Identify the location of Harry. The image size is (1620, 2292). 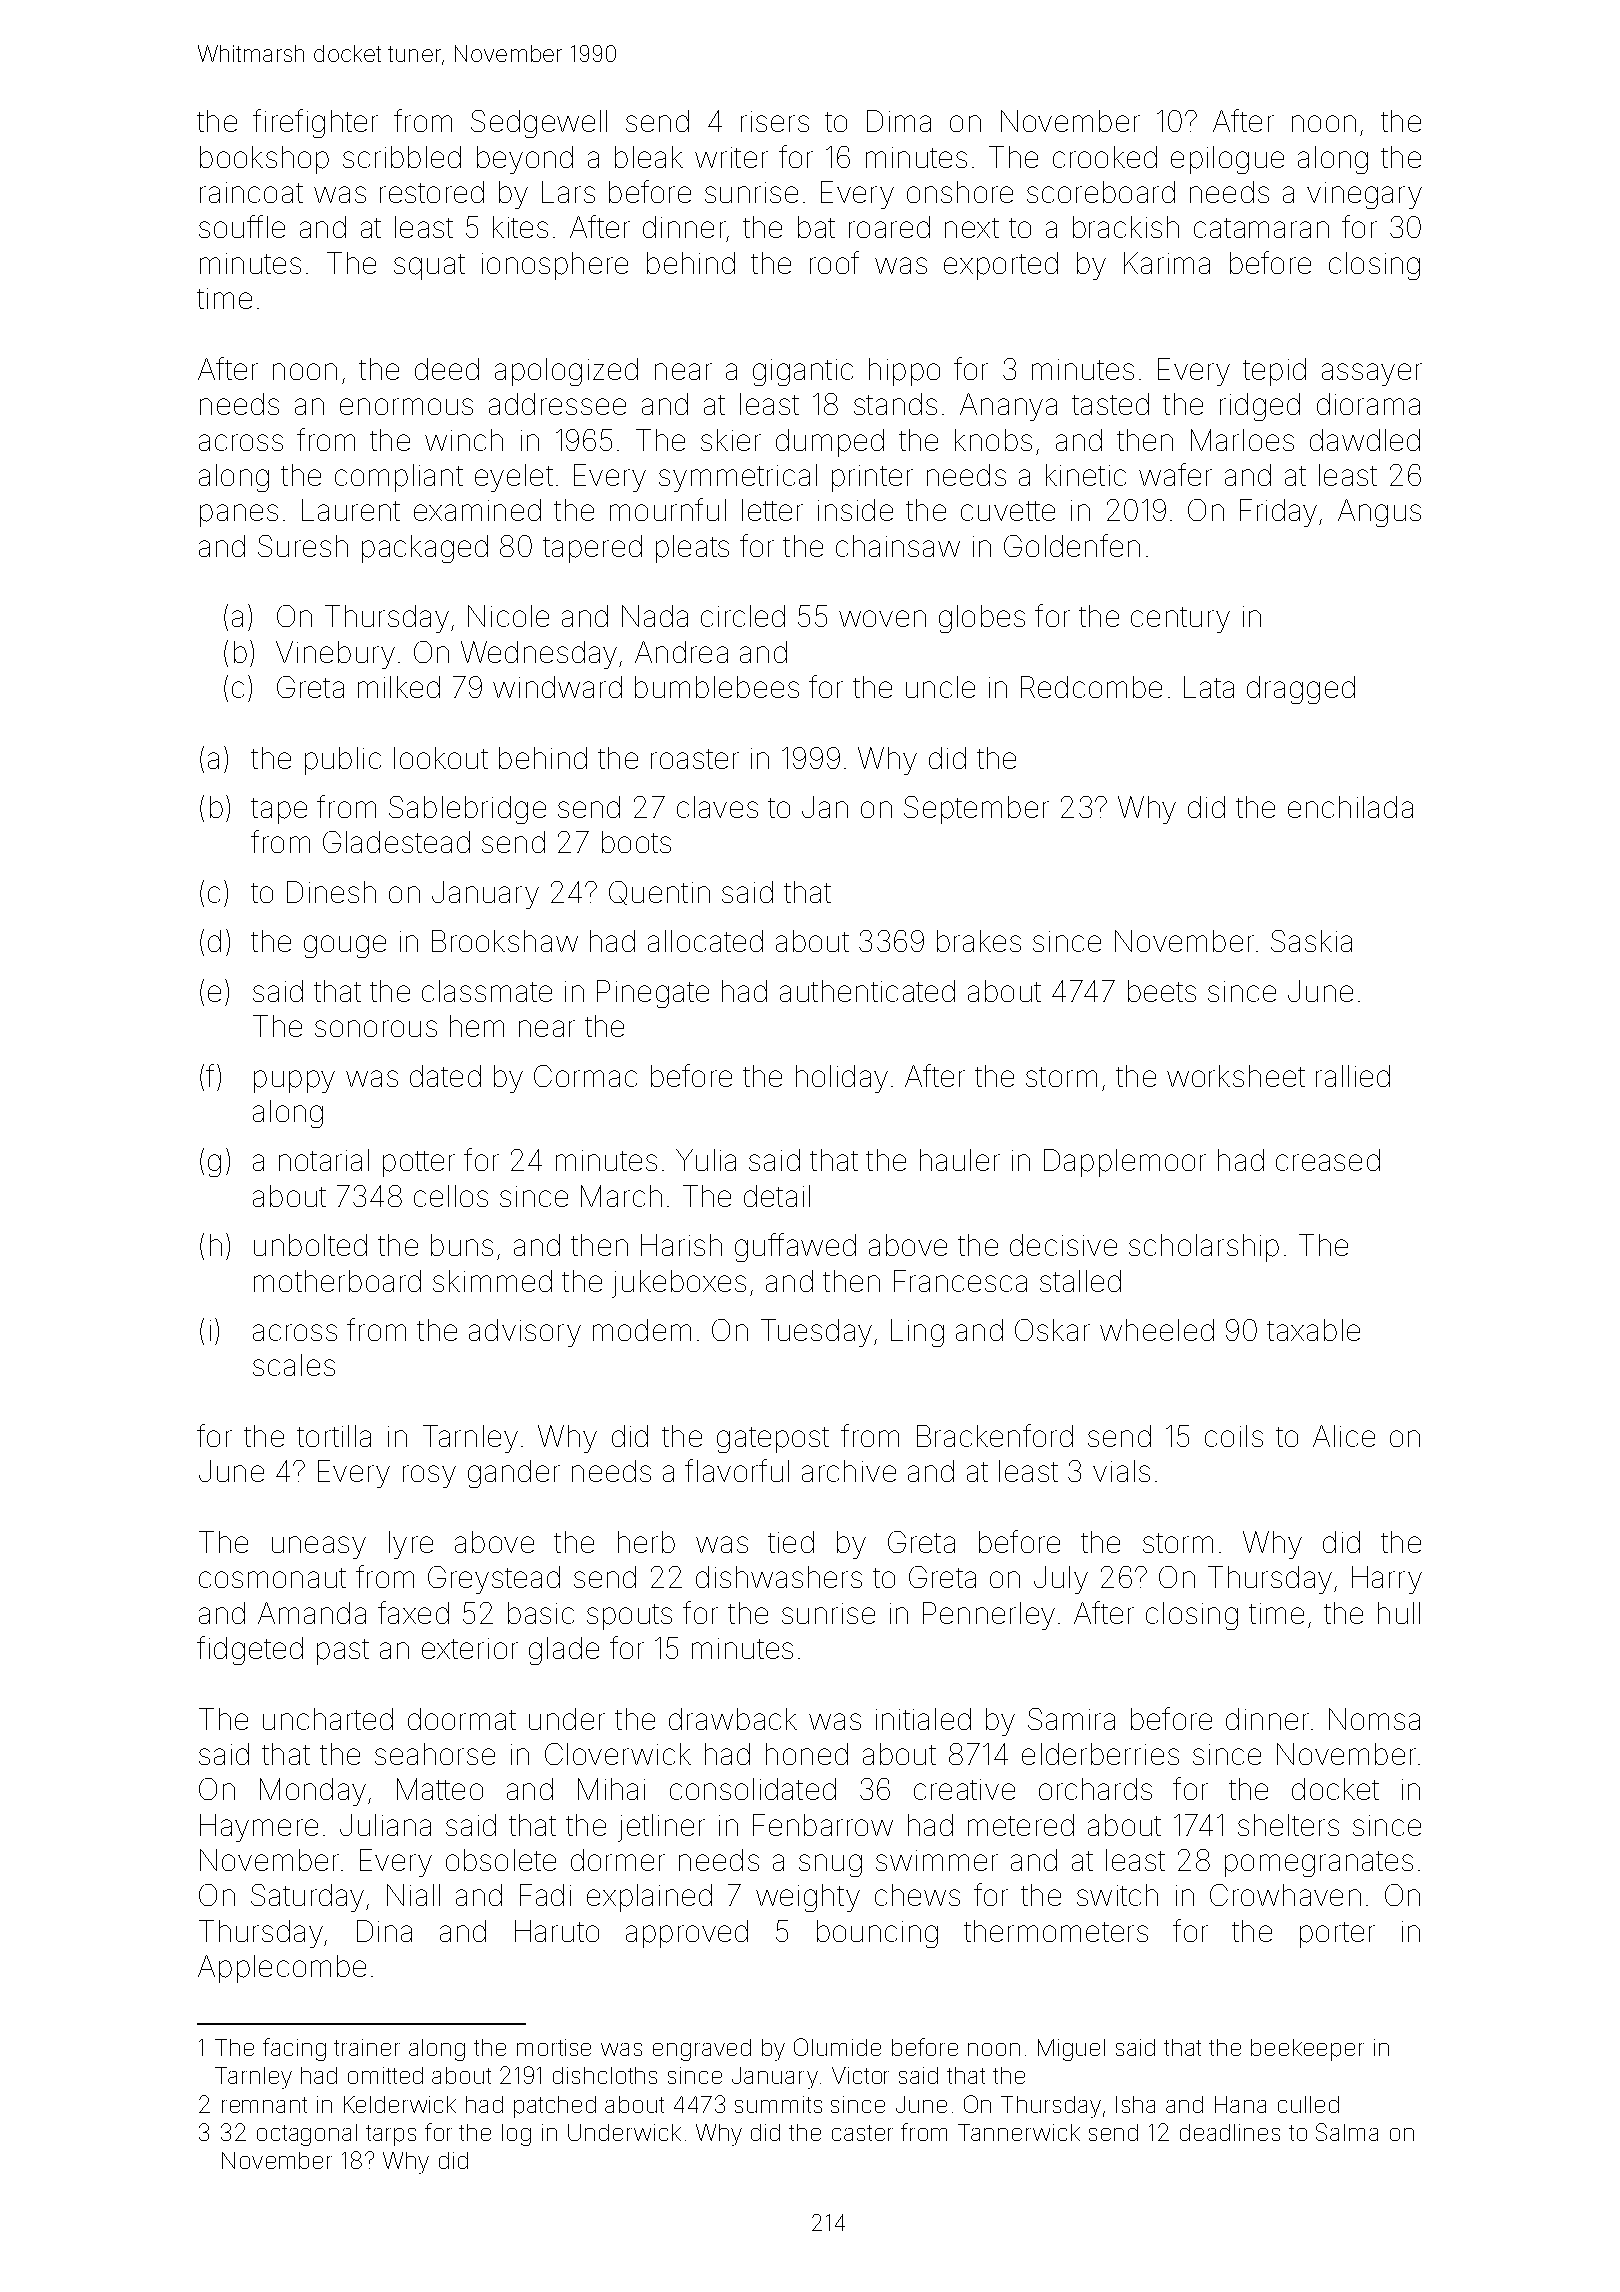
(1387, 1580).
